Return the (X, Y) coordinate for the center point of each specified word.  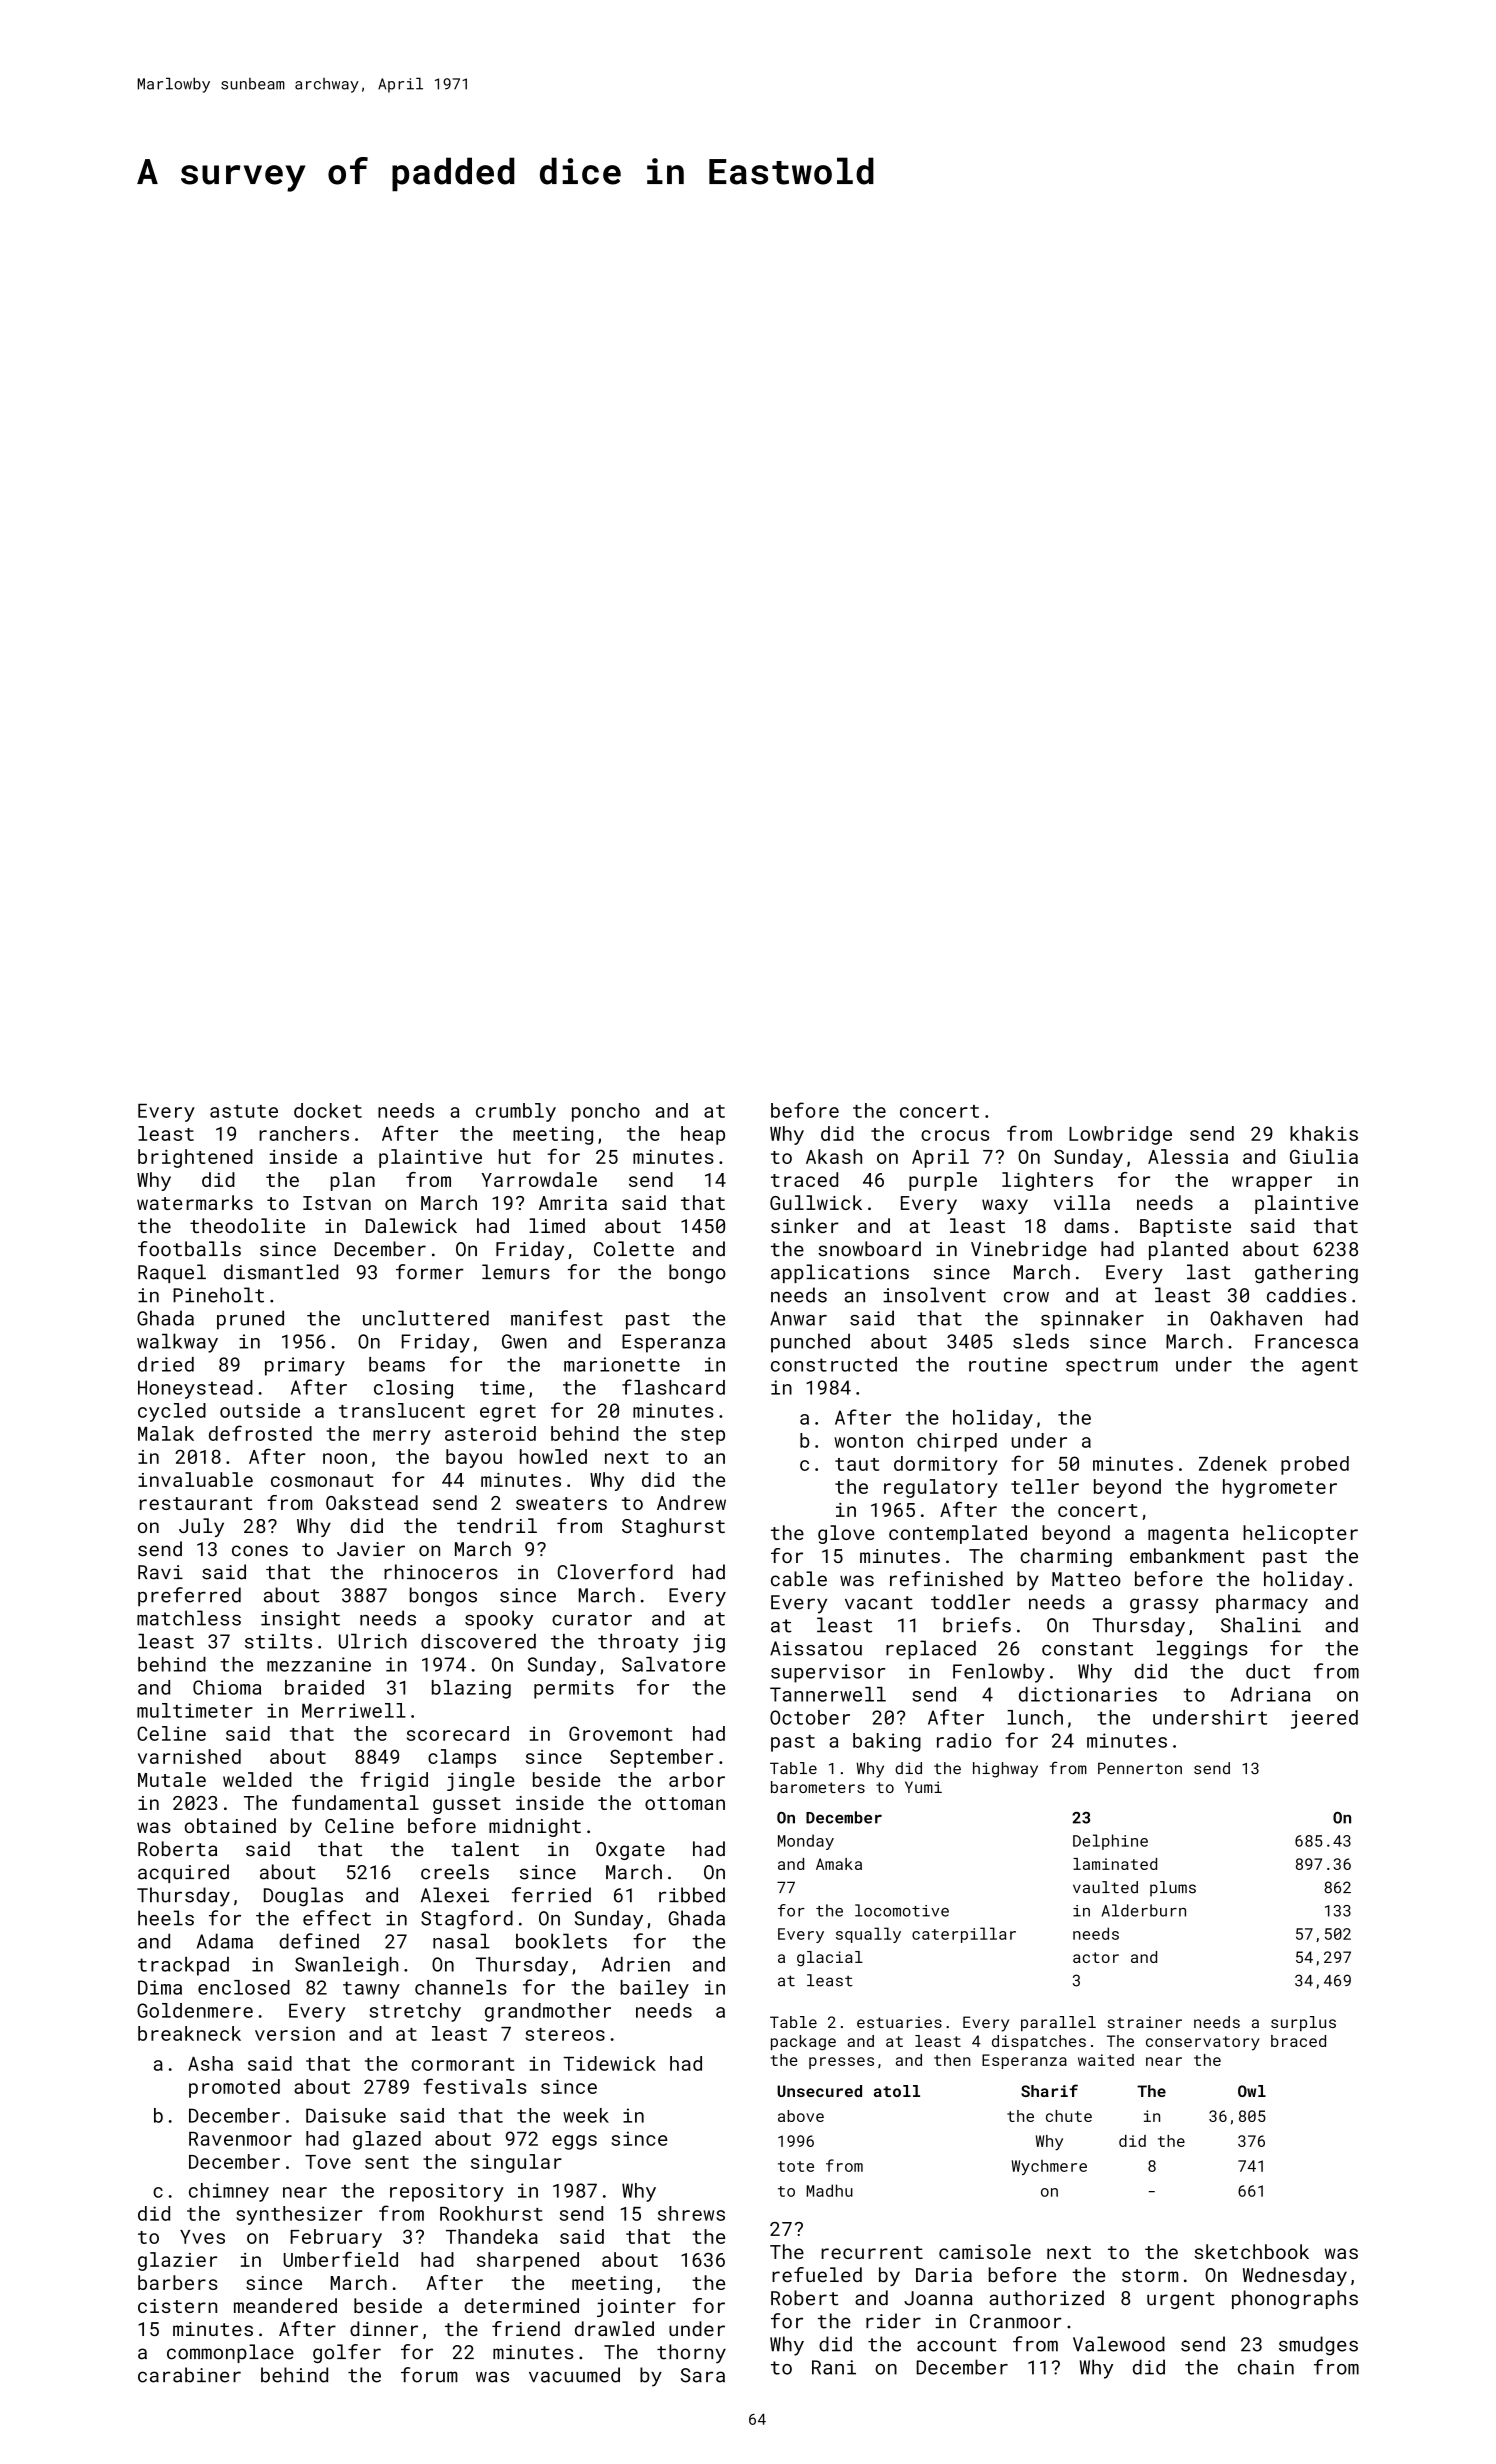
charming (1066, 1557)
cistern (177, 2306)
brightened (195, 1158)
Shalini (1261, 1625)
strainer (1145, 2022)
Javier (371, 1549)
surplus (1303, 2024)
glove (846, 1534)
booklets (561, 1941)
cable (799, 1579)
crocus (955, 1135)
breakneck (189, 2033)
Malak (166, 1433)
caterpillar (964, 1935)
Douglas (303, 1897)
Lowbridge (1120, 1135)
